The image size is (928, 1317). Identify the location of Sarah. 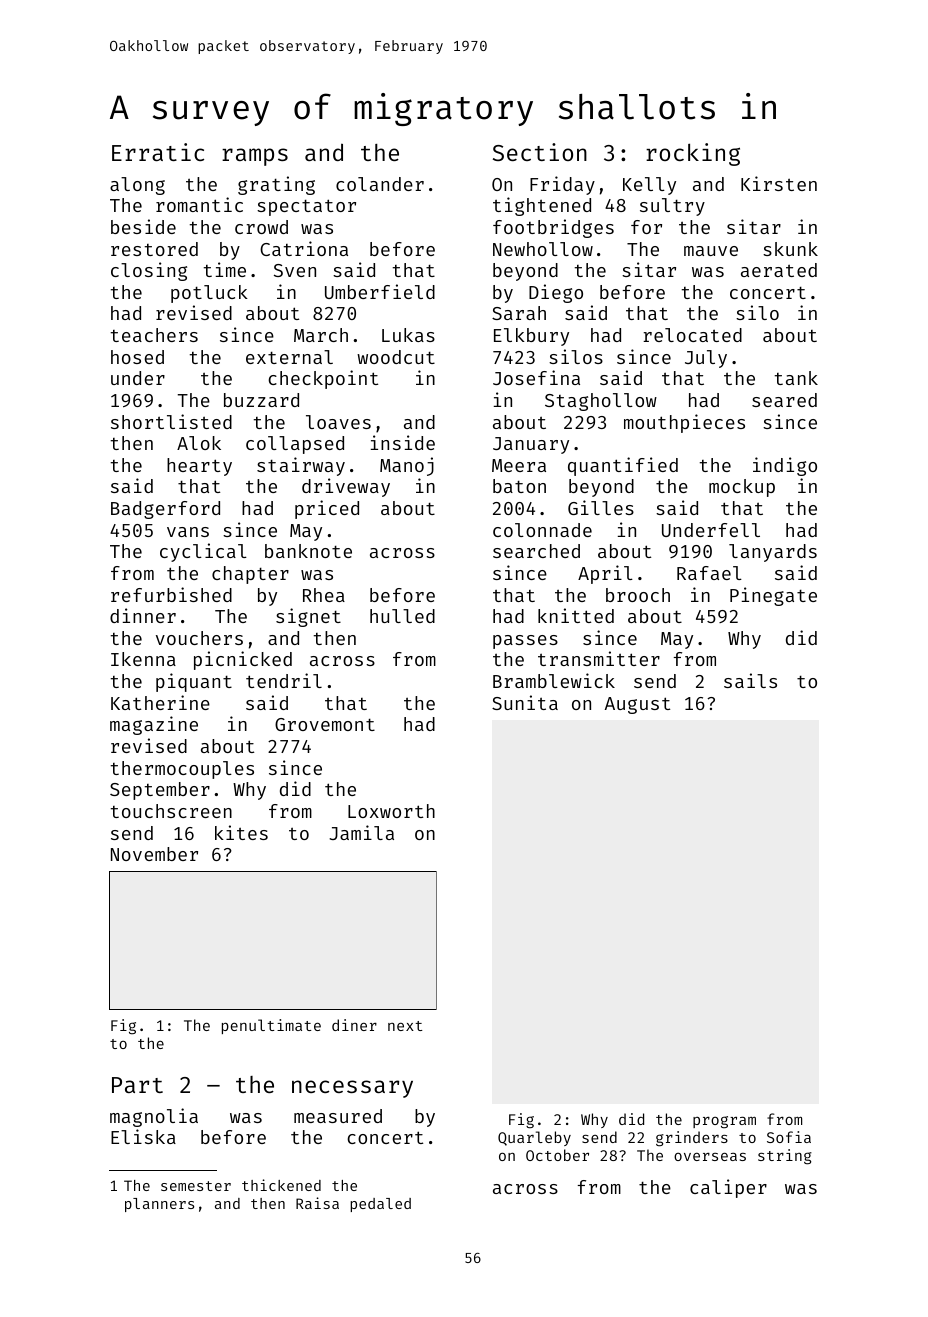
(519, 313).
